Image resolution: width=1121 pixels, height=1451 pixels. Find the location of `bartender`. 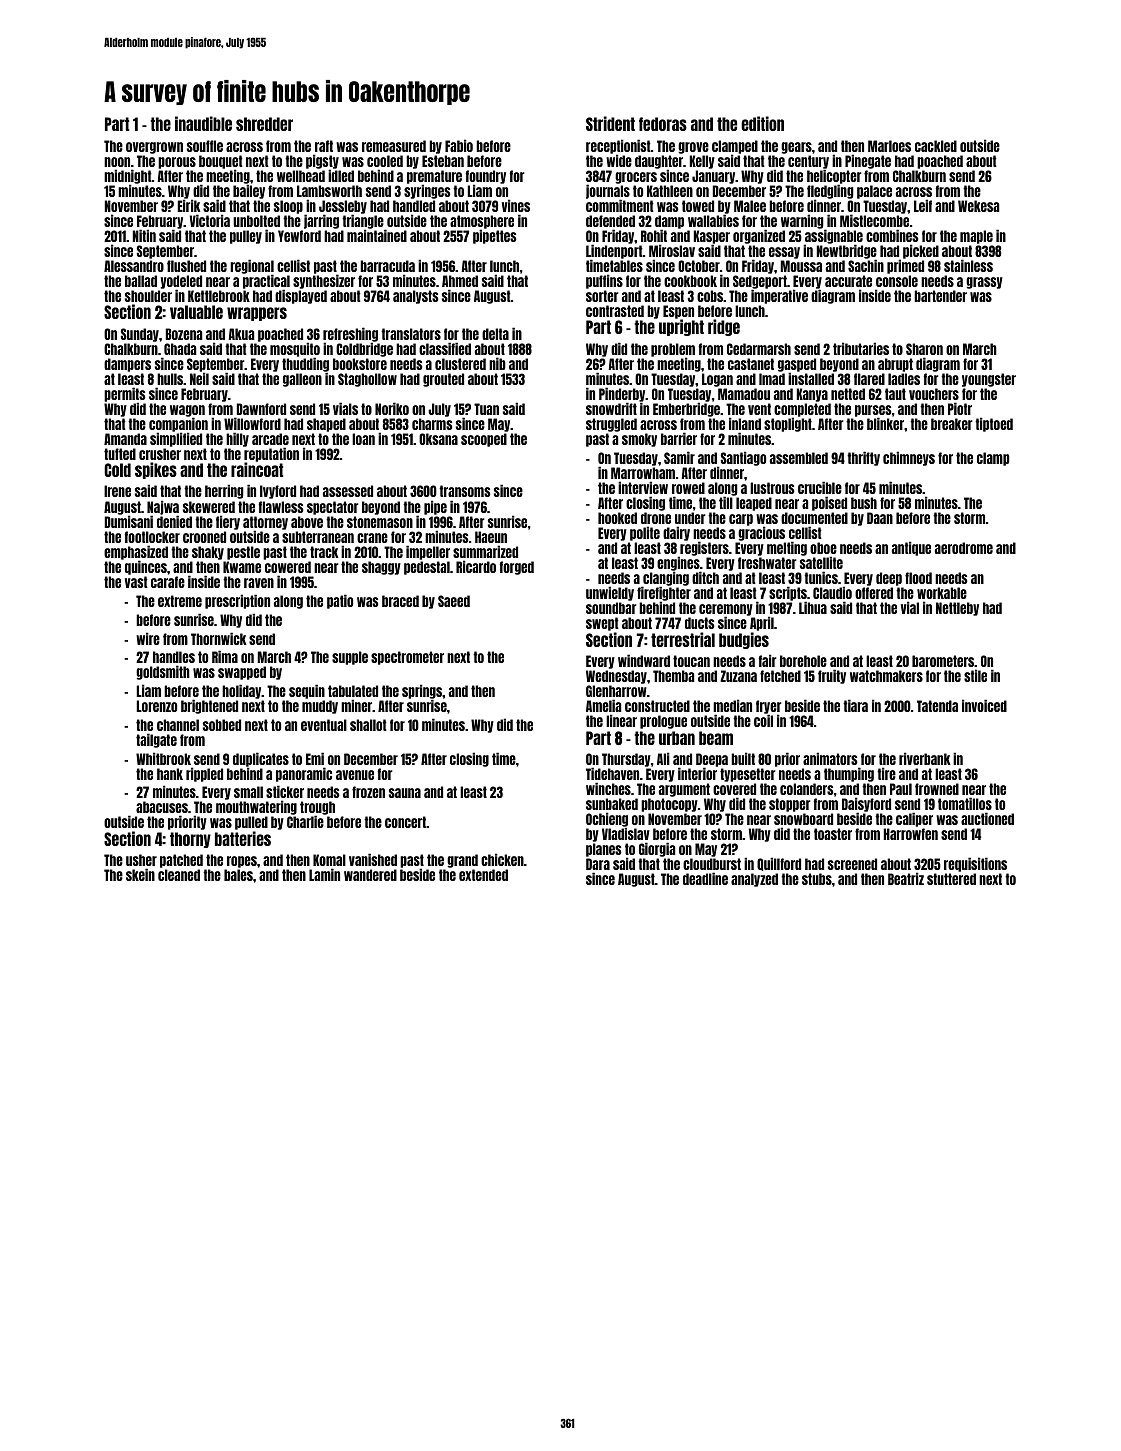

bartender is located at coordinates (940, 296).
